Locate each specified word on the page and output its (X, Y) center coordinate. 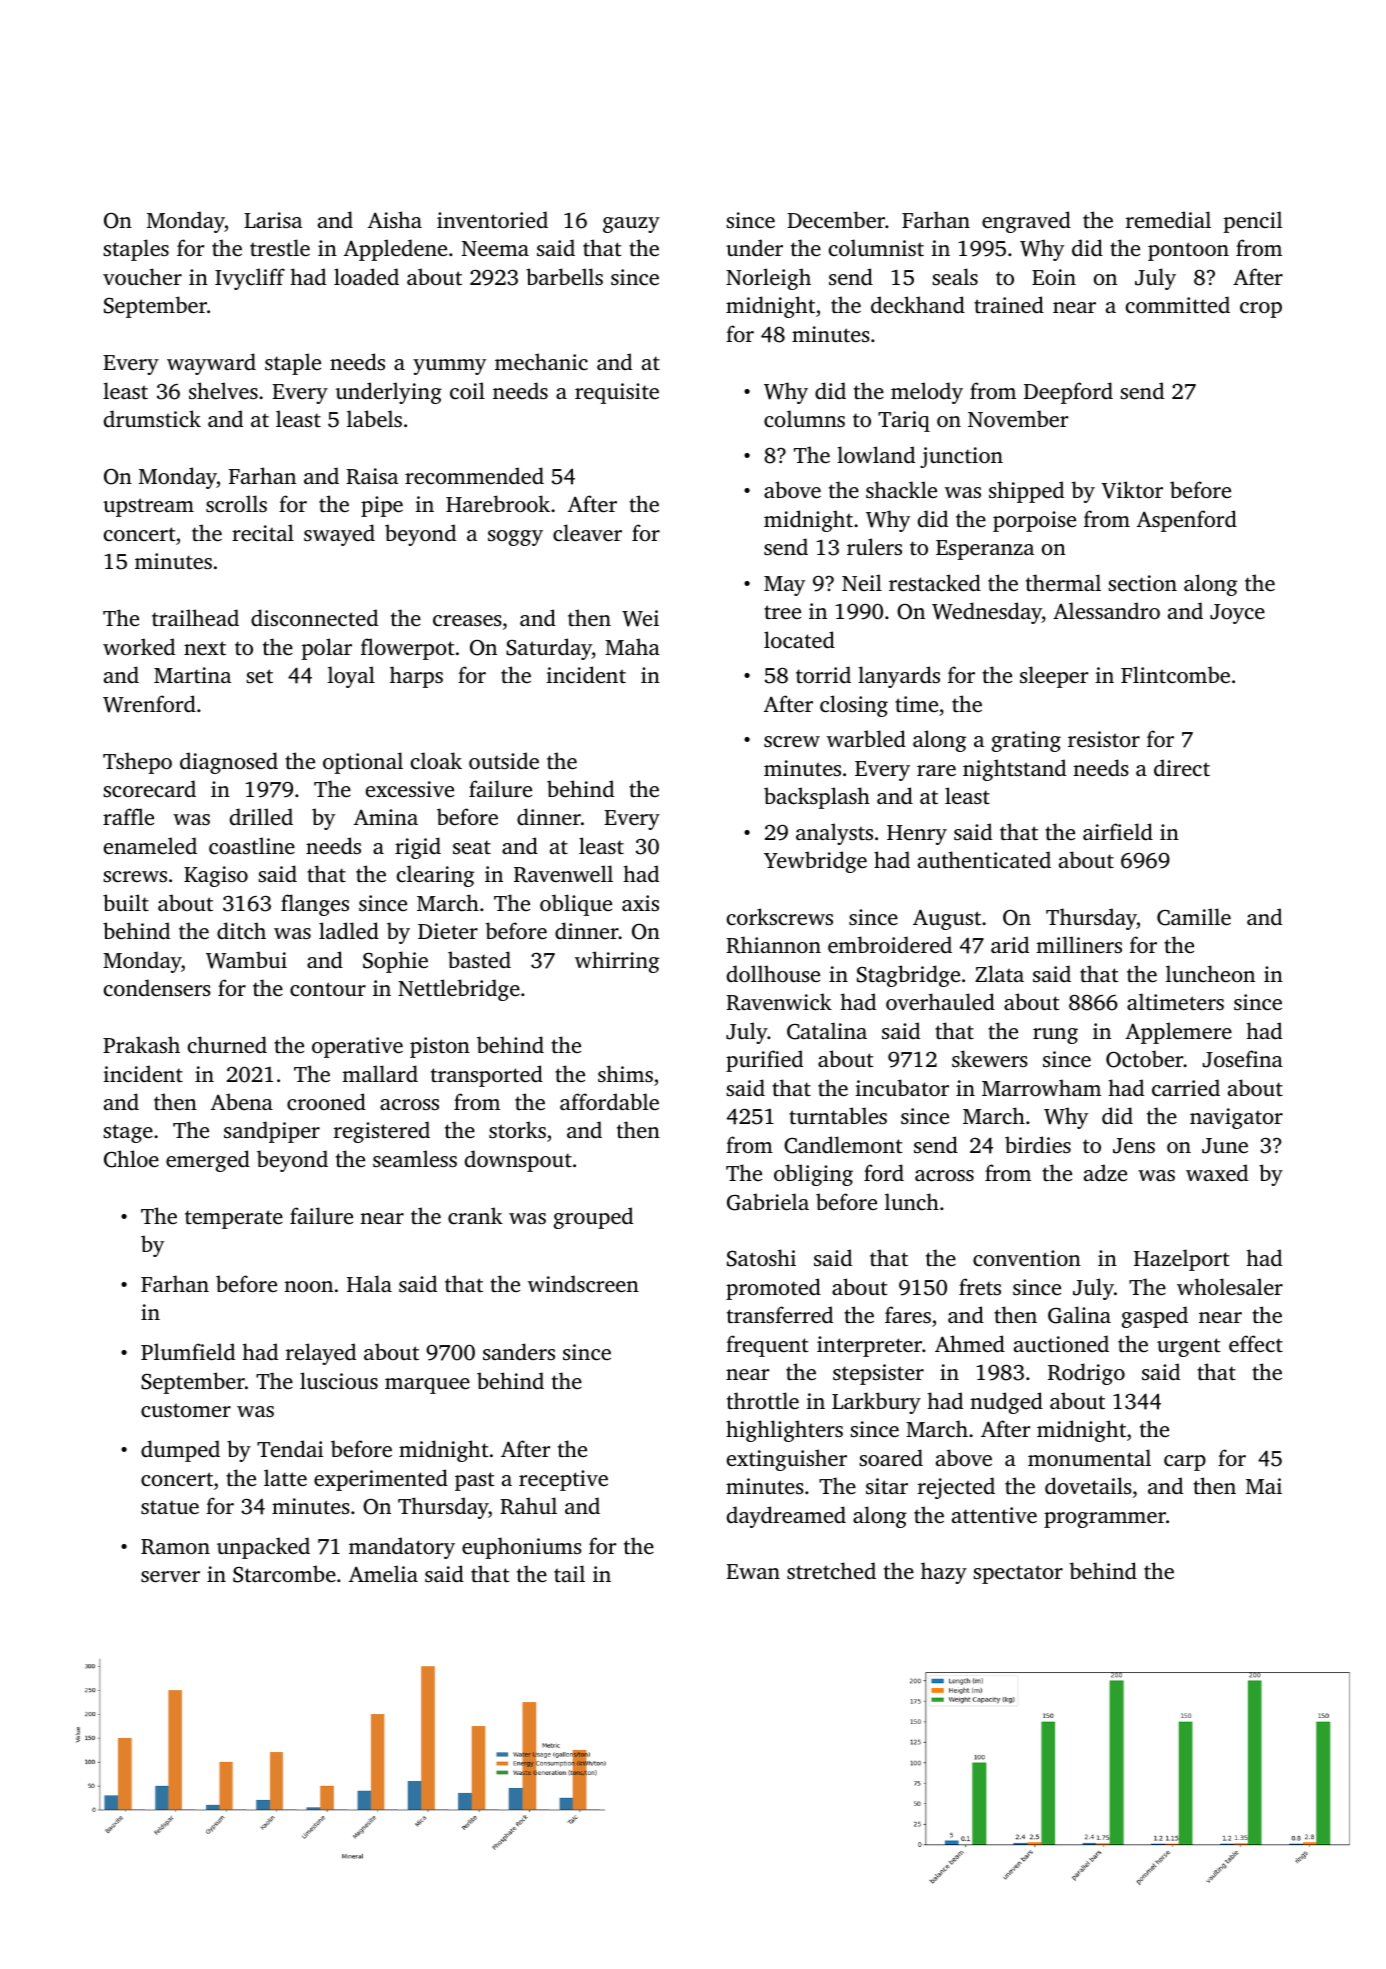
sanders (519, 1351)
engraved (1026, 222)
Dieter (448, 931)
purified (764, 1061)
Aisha (395, 219)
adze (1105, 1172)
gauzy (631, 225)
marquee (427, 1386)
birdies (1038, 1144)
